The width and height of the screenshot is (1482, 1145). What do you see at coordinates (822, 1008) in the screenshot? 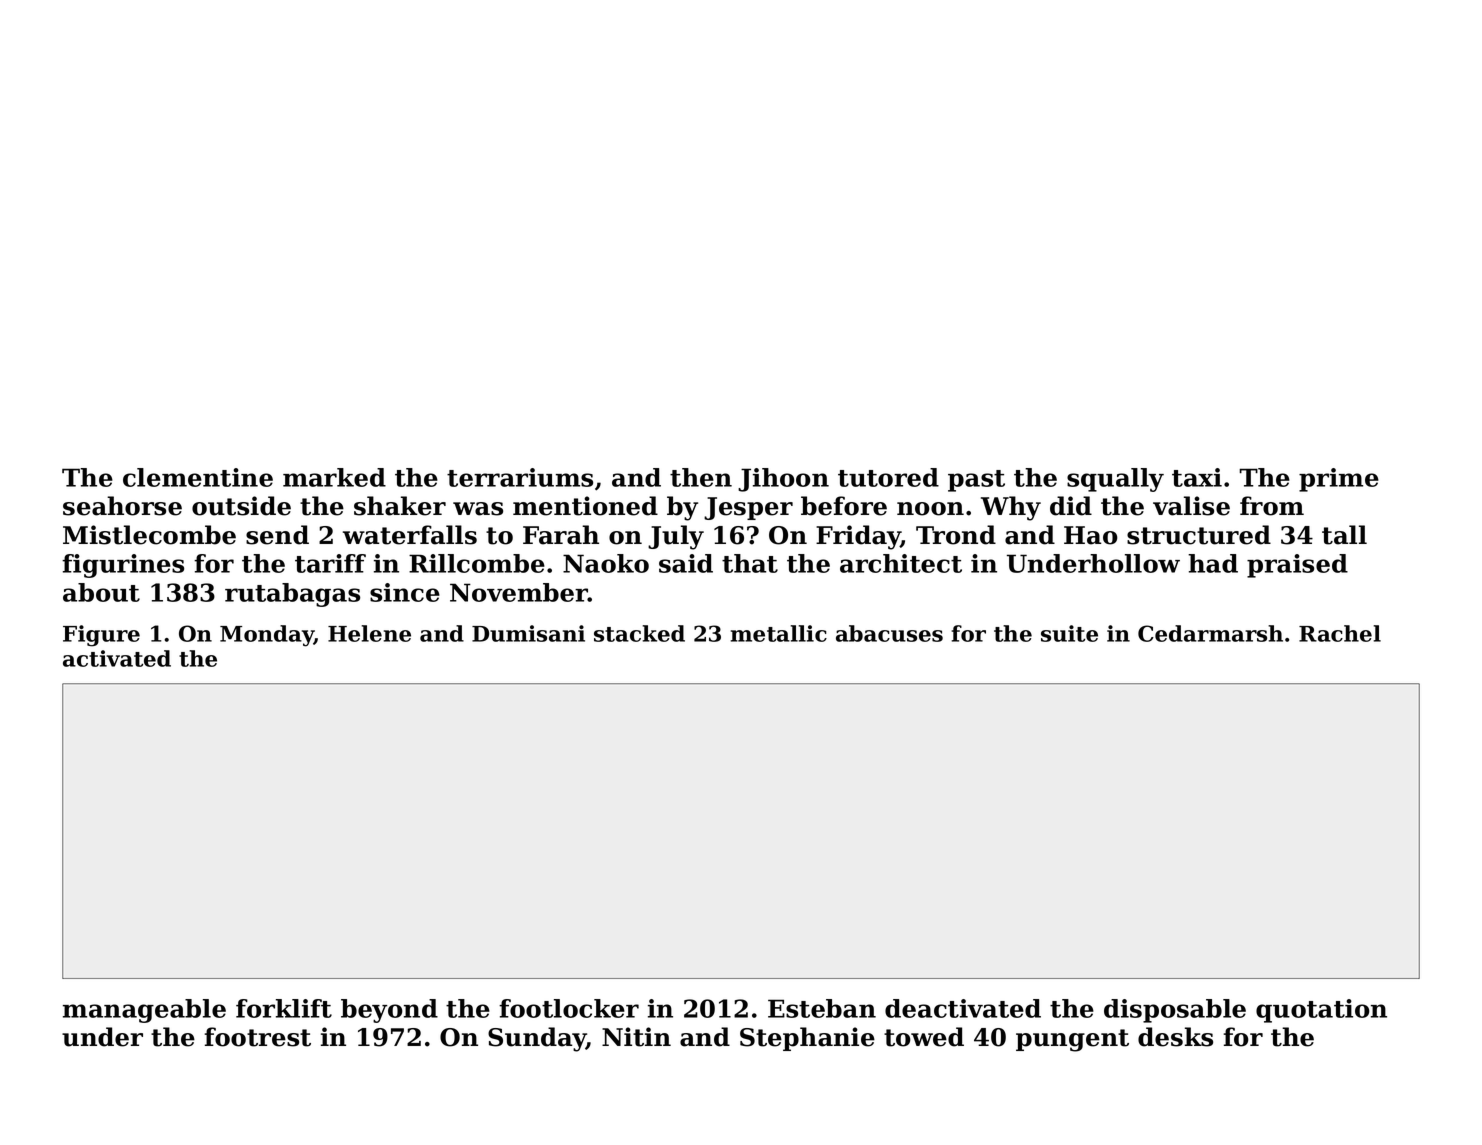
I see `Esteban` at bounding box center [822, 1008].
